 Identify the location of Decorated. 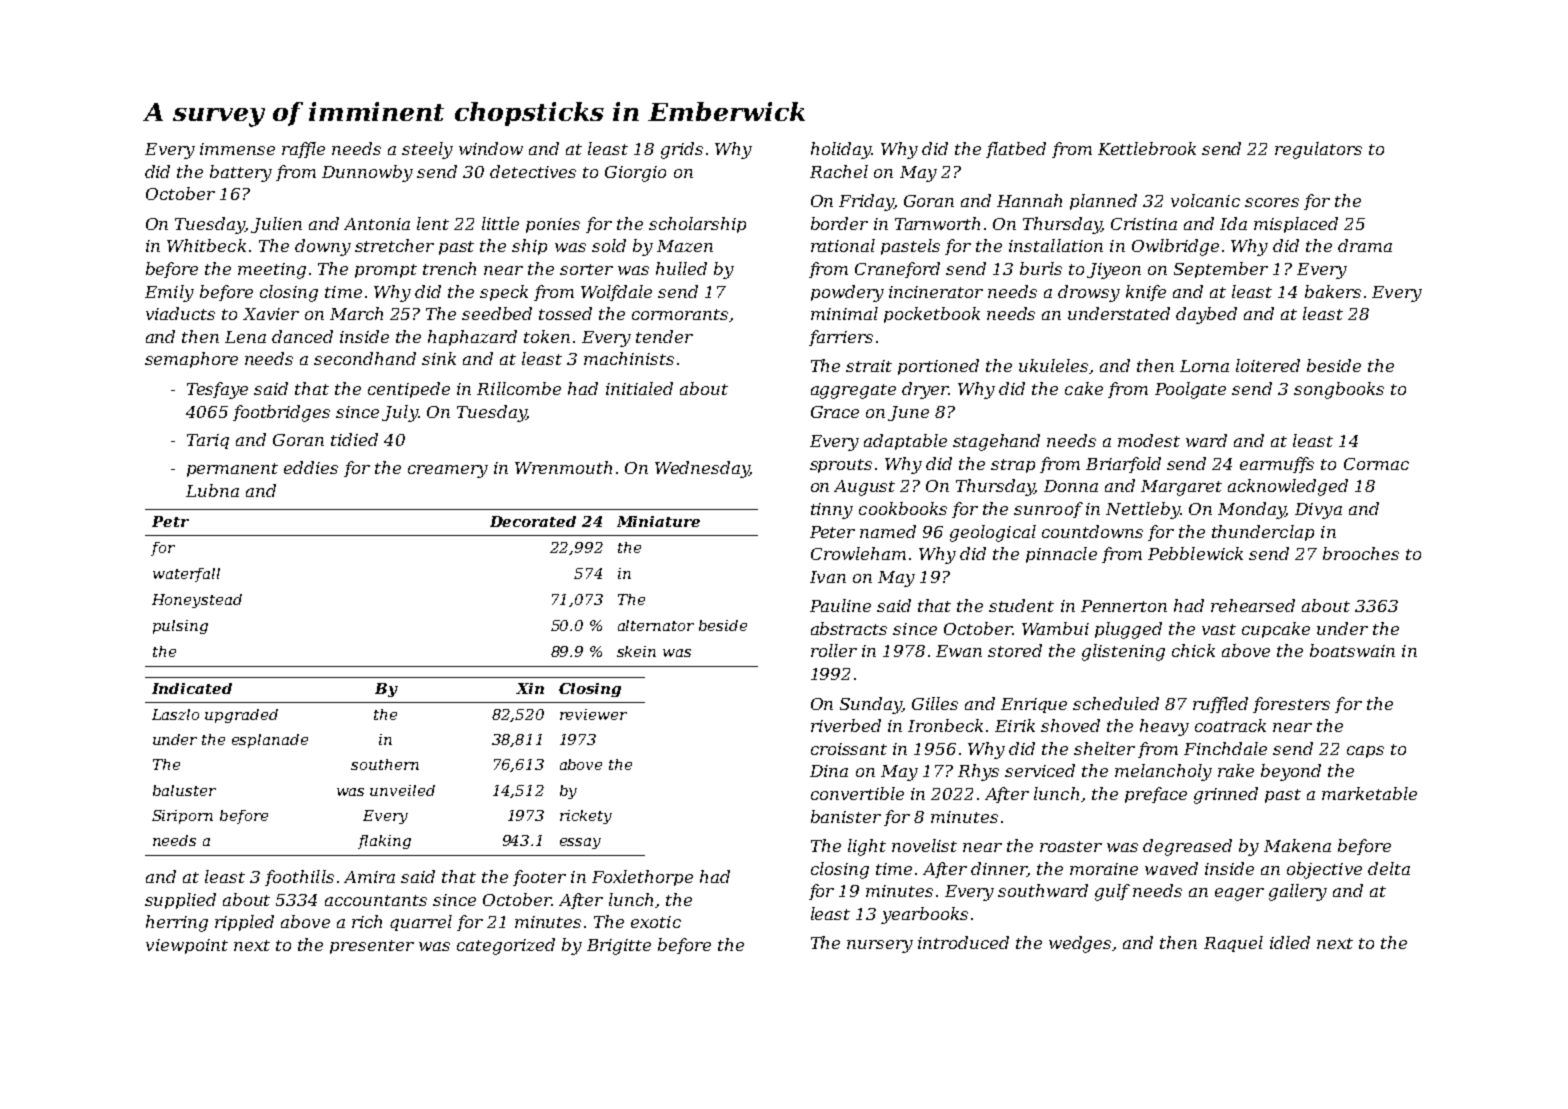
(533, 521).
